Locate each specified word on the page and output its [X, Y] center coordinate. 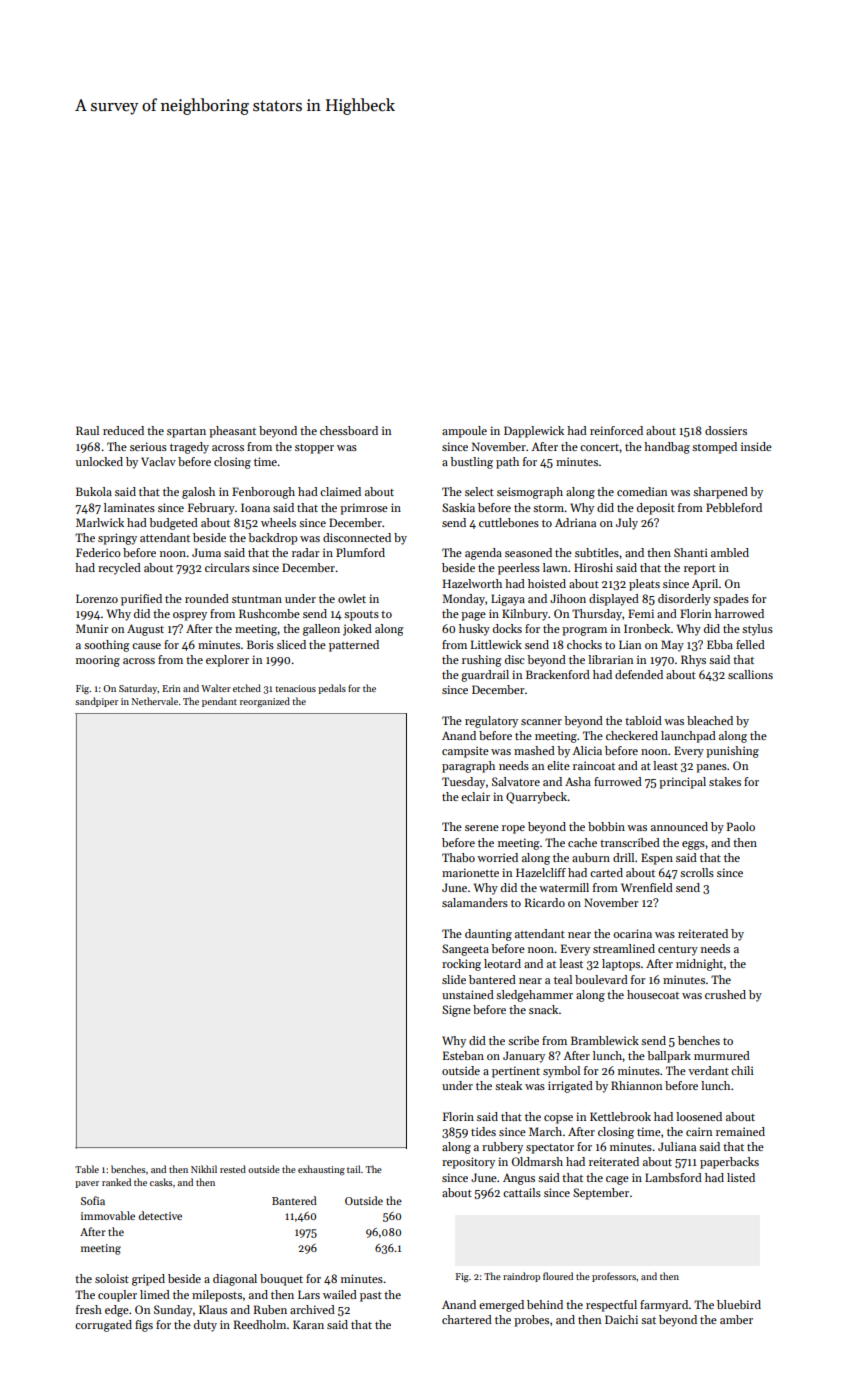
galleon [321, 630]
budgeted [173, 524]
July [627, 524]
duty [205, 1326]
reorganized [265, 702]
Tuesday [463, 783]
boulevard [601, 979]
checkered [632, 735]
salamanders [475, 902]
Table [87, 1169]
